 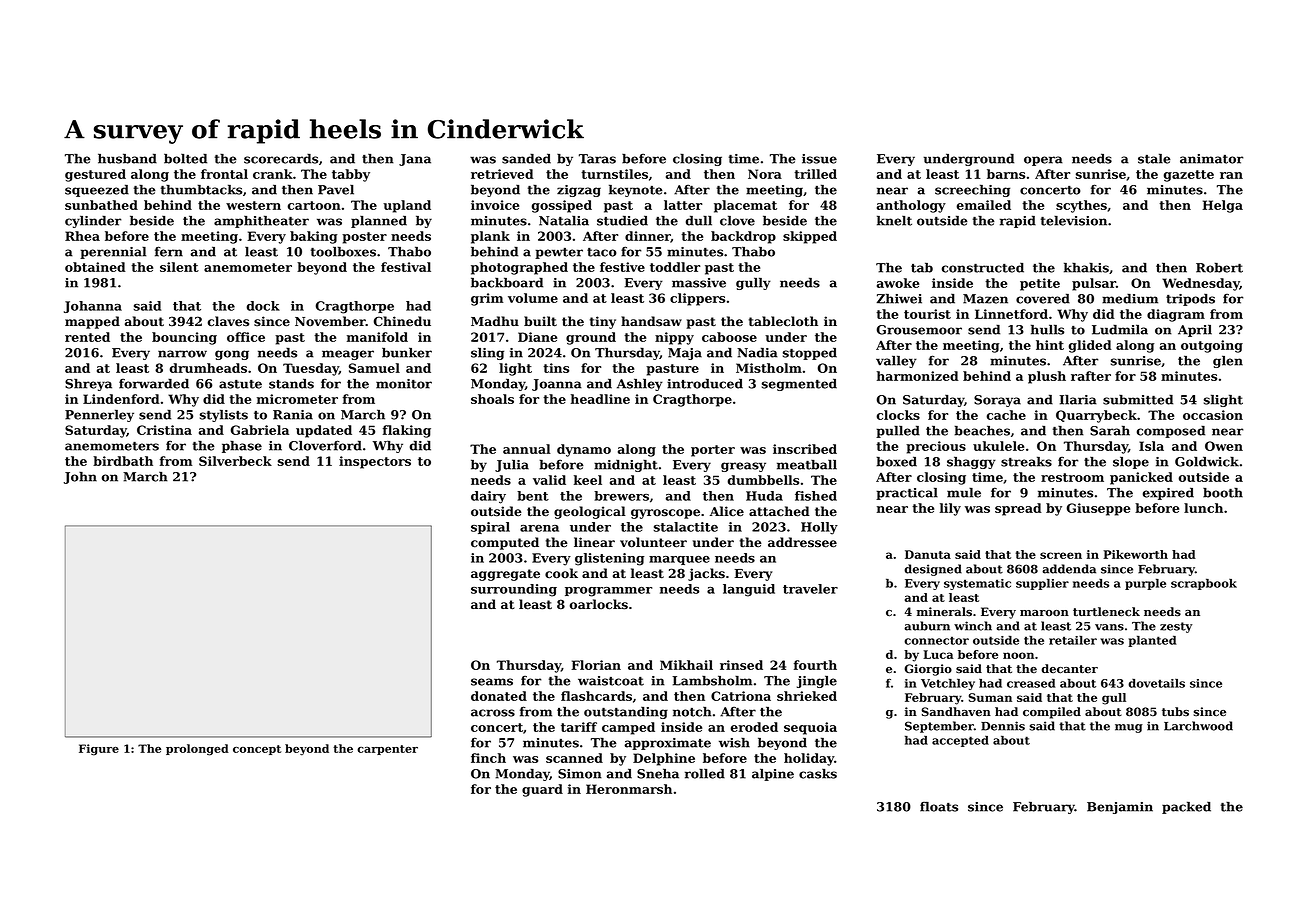 I want to click on guard, so click(x=542, y=790).
